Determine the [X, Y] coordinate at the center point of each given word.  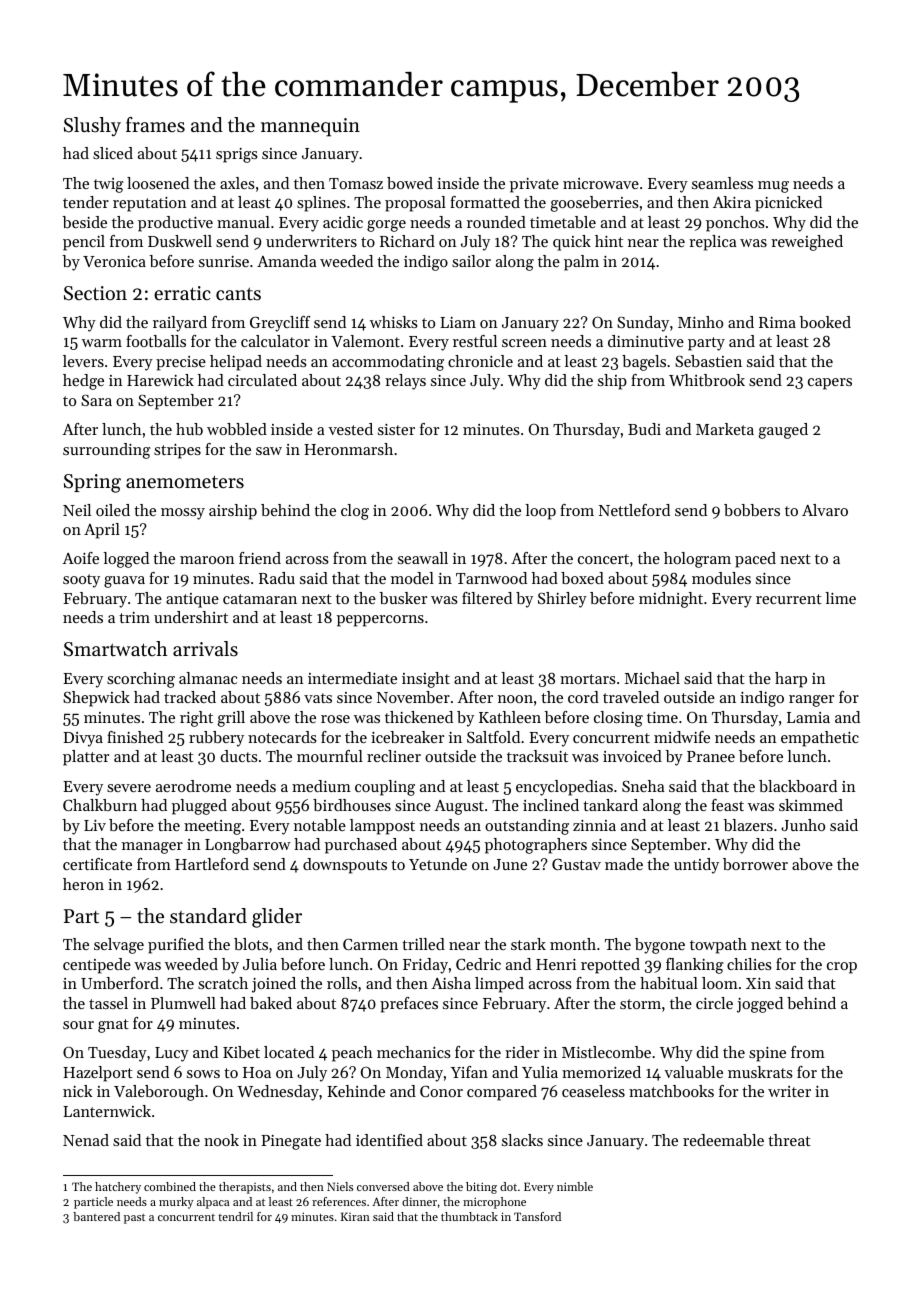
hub [189, 429]
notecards [282, 737]
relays [405, 382]
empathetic [820, 739]
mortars [588, 679]
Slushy [92, 127]
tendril [235, 1216]
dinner [419, 1201]
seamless [722, 183]
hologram [697, 560]
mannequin [310, 127]
